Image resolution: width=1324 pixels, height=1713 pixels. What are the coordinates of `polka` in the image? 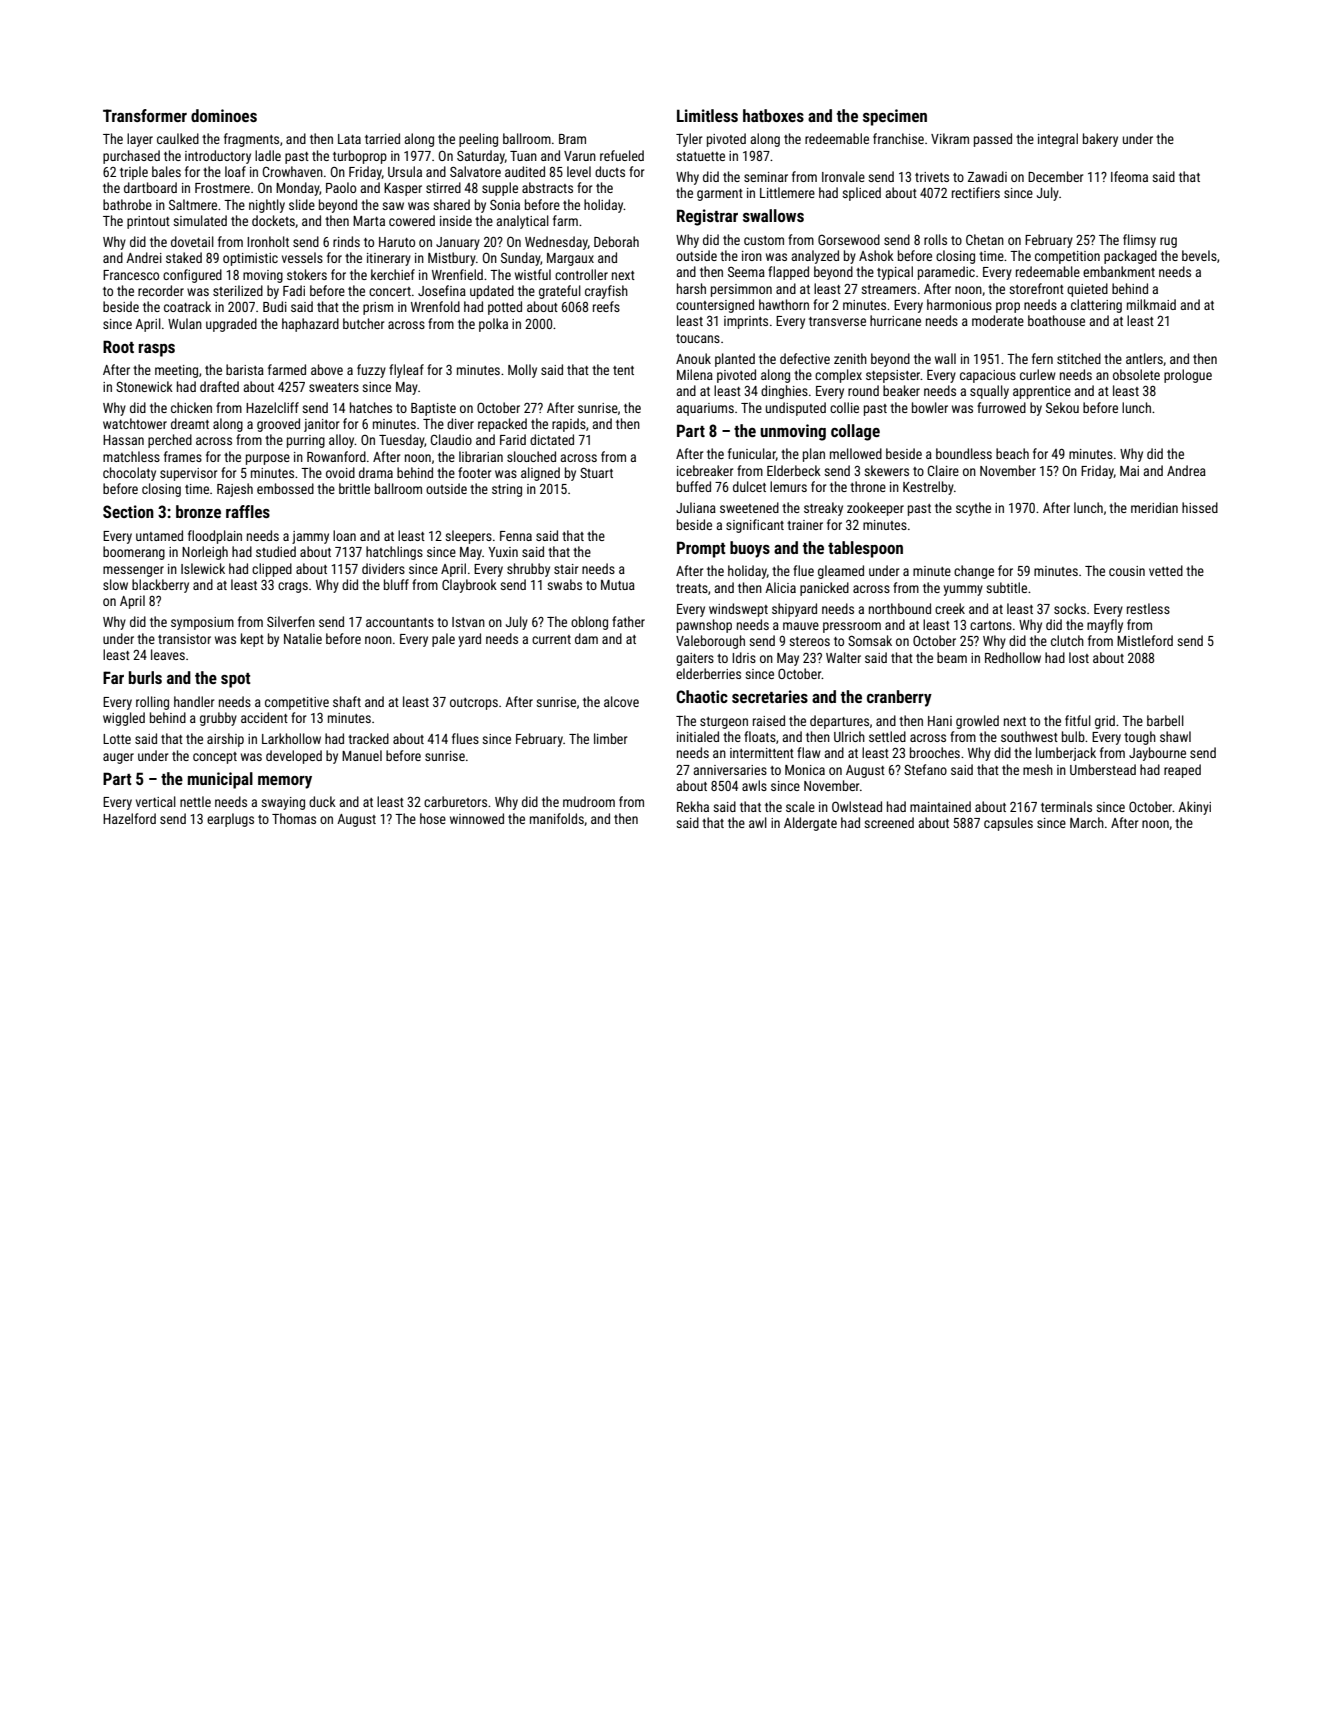 It's located at (493, 325).
